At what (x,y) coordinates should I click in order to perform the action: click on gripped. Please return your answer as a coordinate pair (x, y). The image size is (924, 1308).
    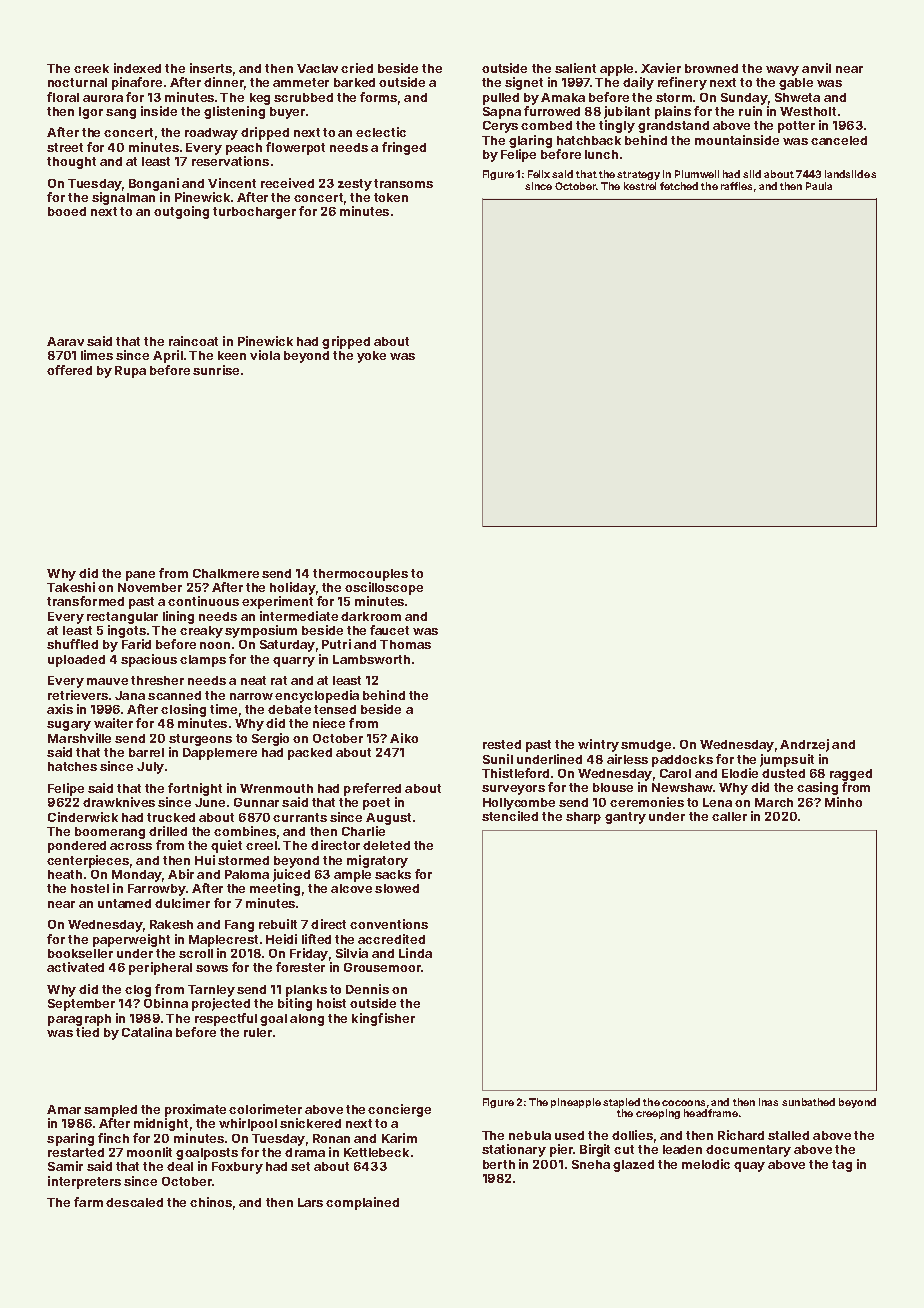
    Looking at the image, I should click on (346, 342).
